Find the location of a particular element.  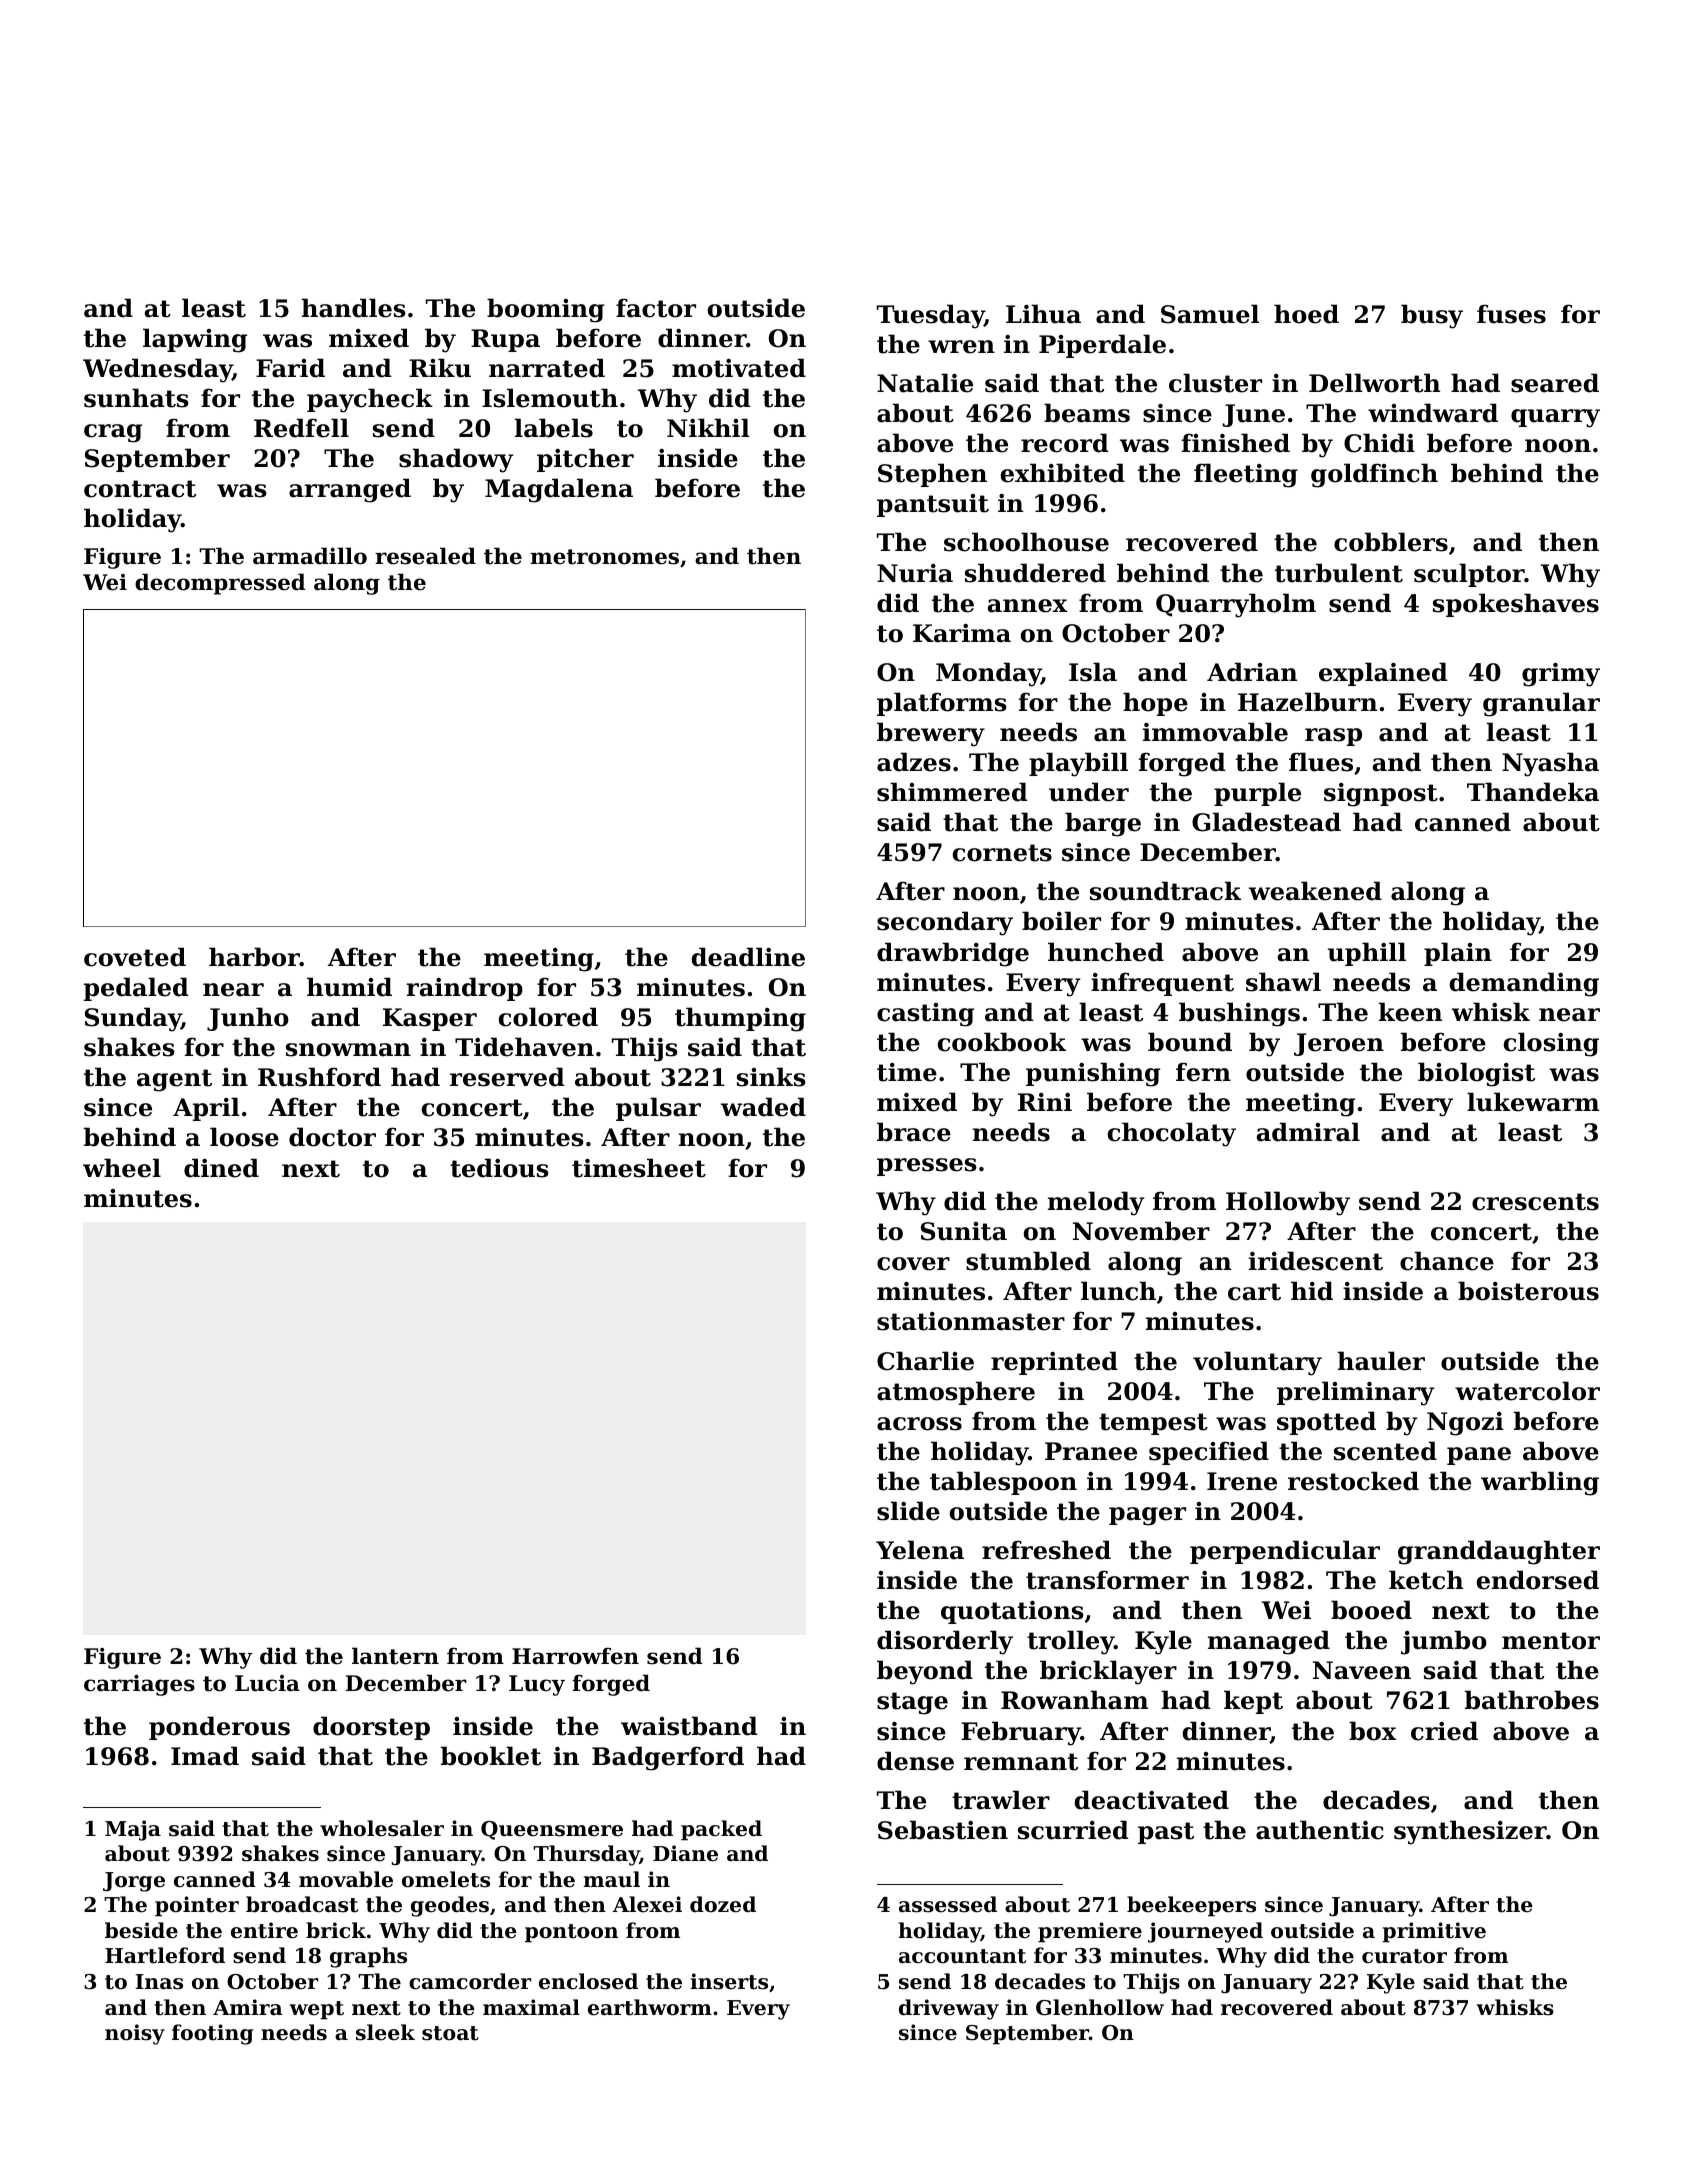

dense is located at coordinates (915, 1761).
